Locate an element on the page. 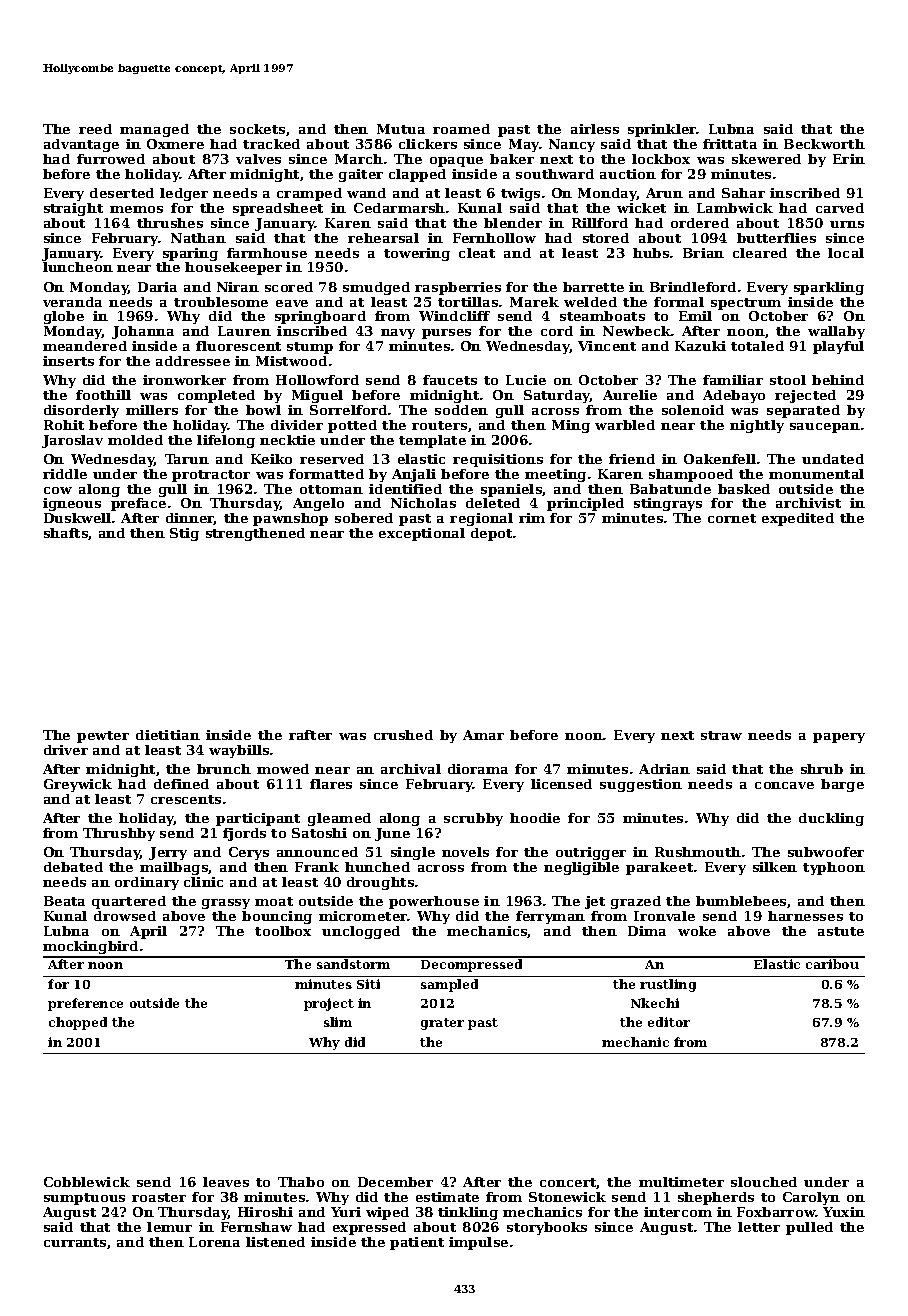  undated is located at coordinates (833, 459).
